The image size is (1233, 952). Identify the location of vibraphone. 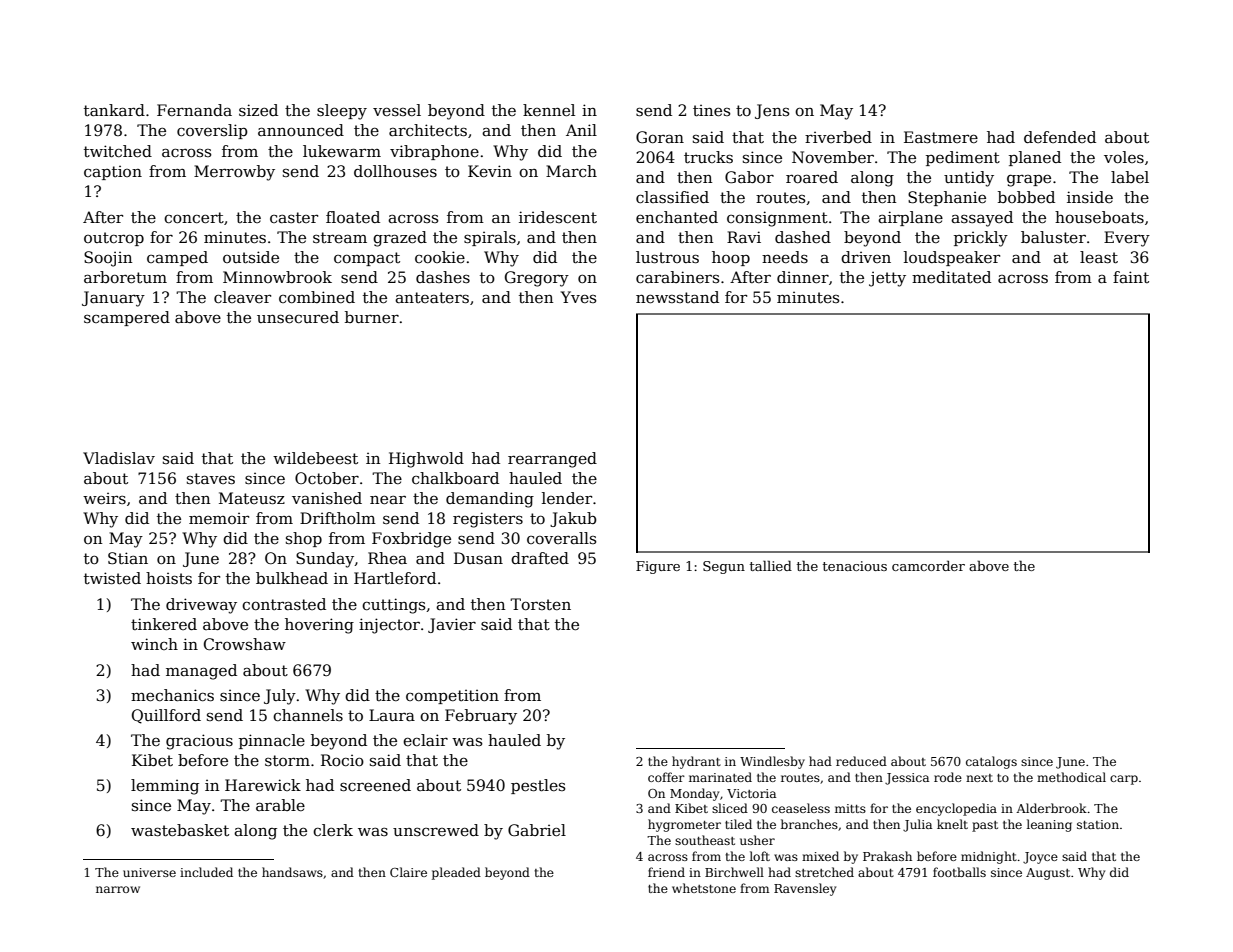
(434, 152).
